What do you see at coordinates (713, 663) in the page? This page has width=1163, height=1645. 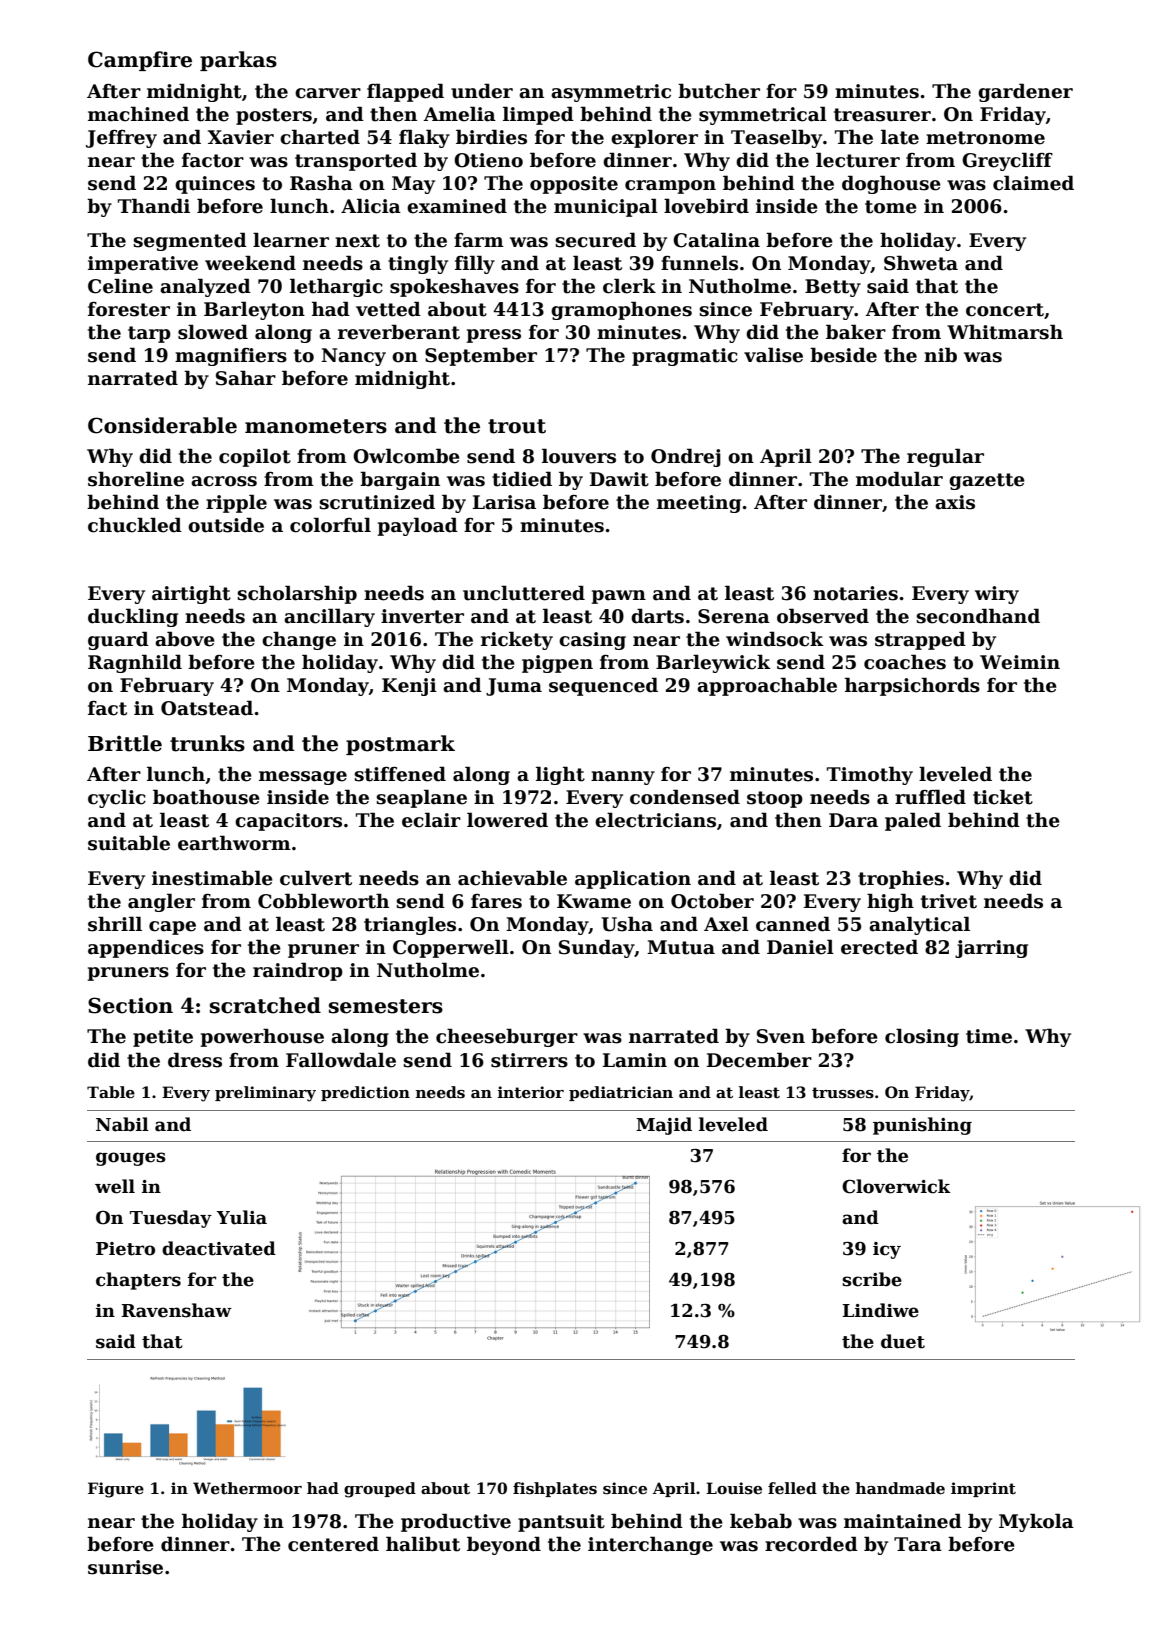 I see `Barleywick` at bounding box center [713, 663].
